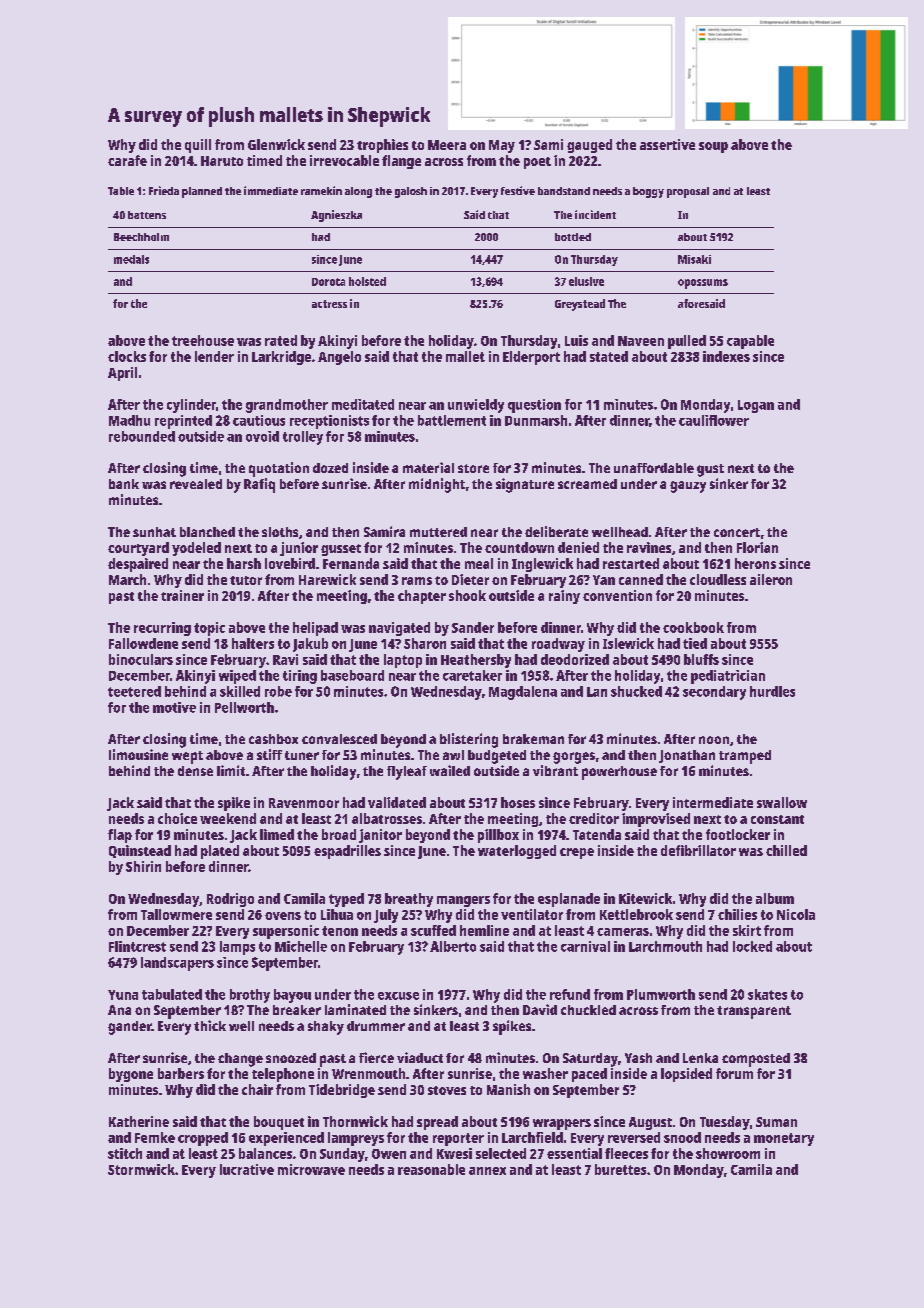 The height and width of the screenshot is (1308, 924). What do you see at coordinates (687, 342) in the screenshot?
I see `pulled` at bounding box center [687, 342].
